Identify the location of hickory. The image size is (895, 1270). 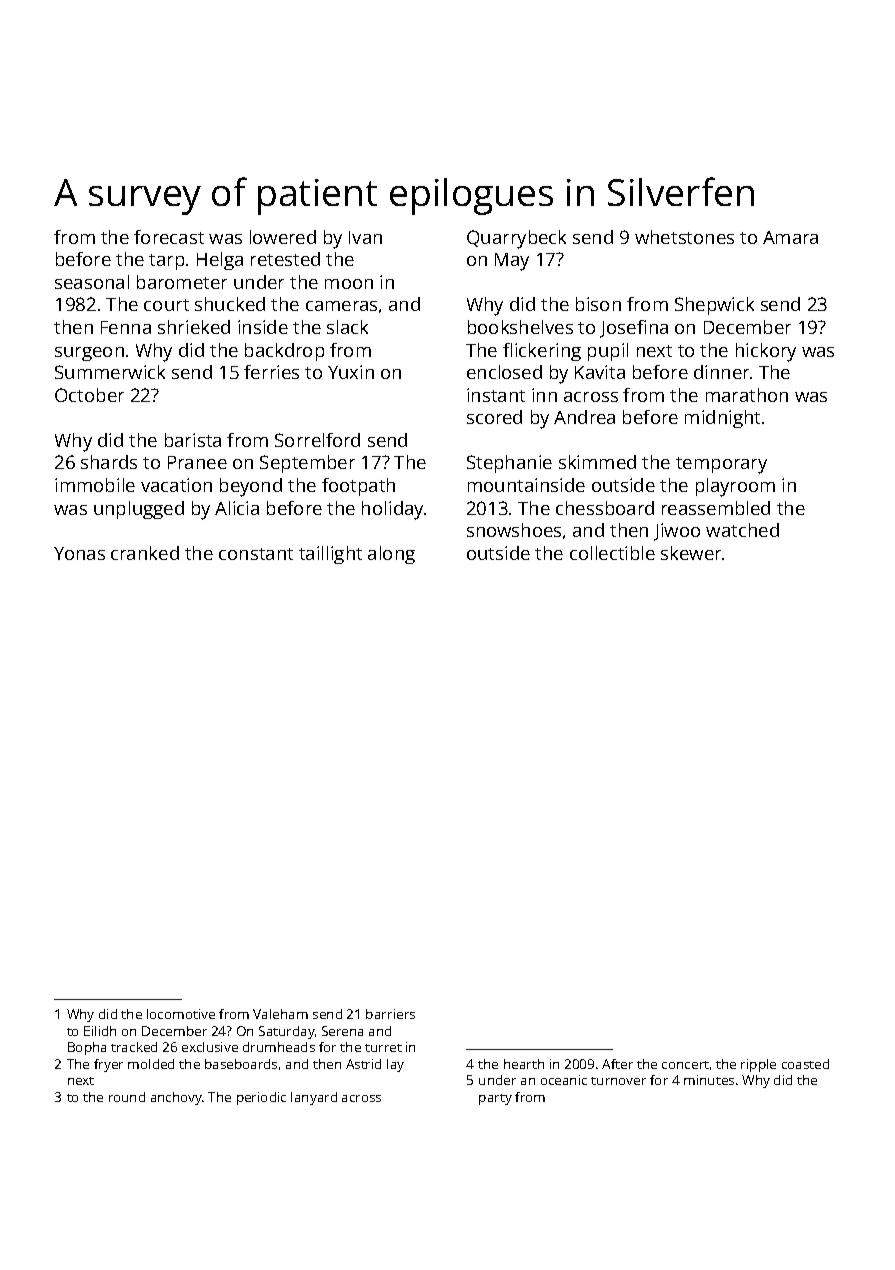
(766, 352).
